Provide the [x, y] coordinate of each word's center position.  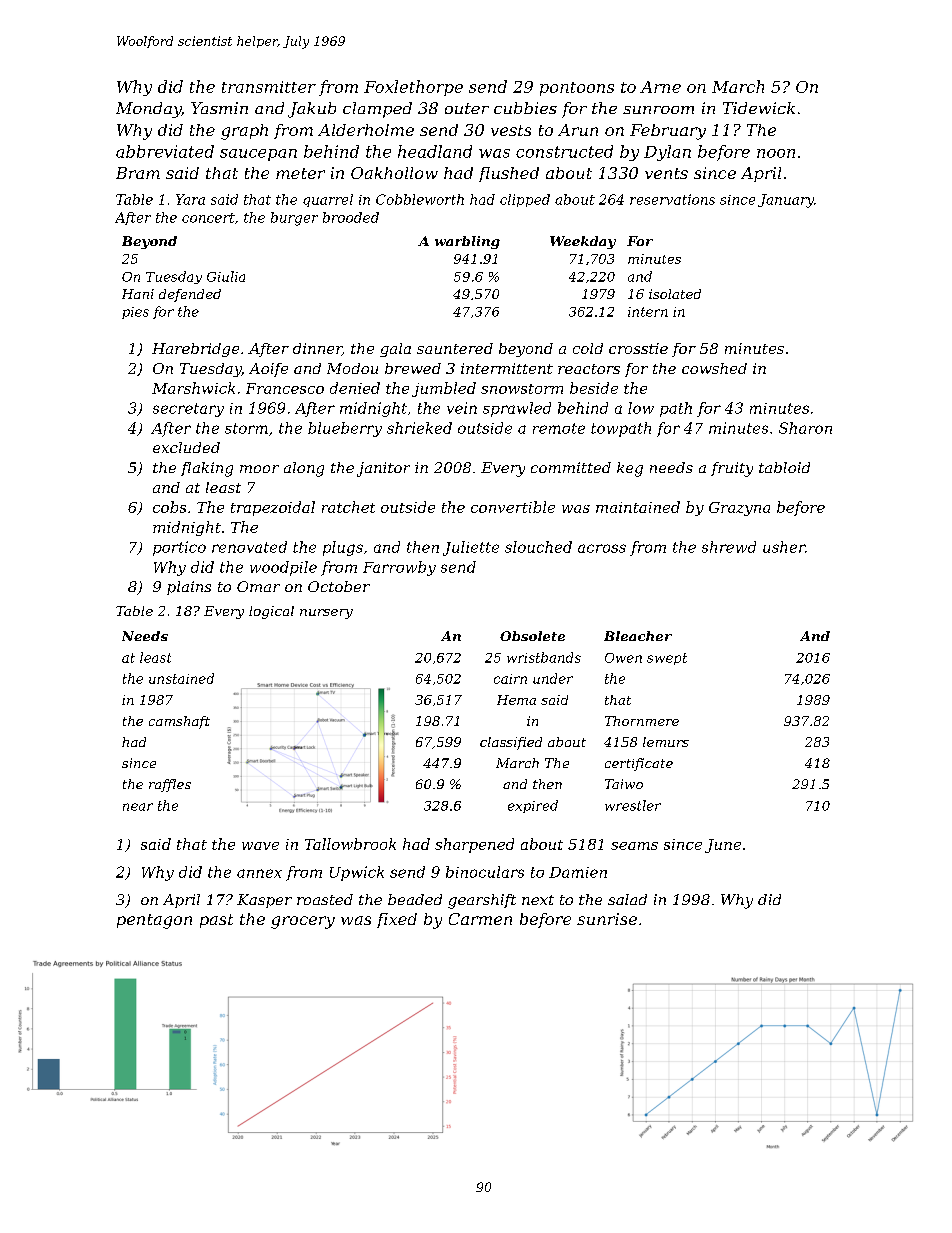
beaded [415, 899]
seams [634, 846]
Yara [190, 199]
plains [189, 588]
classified [511, 743]
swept [667, 659]
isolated [675, 294]
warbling [467, 242]
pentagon [154, 921]
